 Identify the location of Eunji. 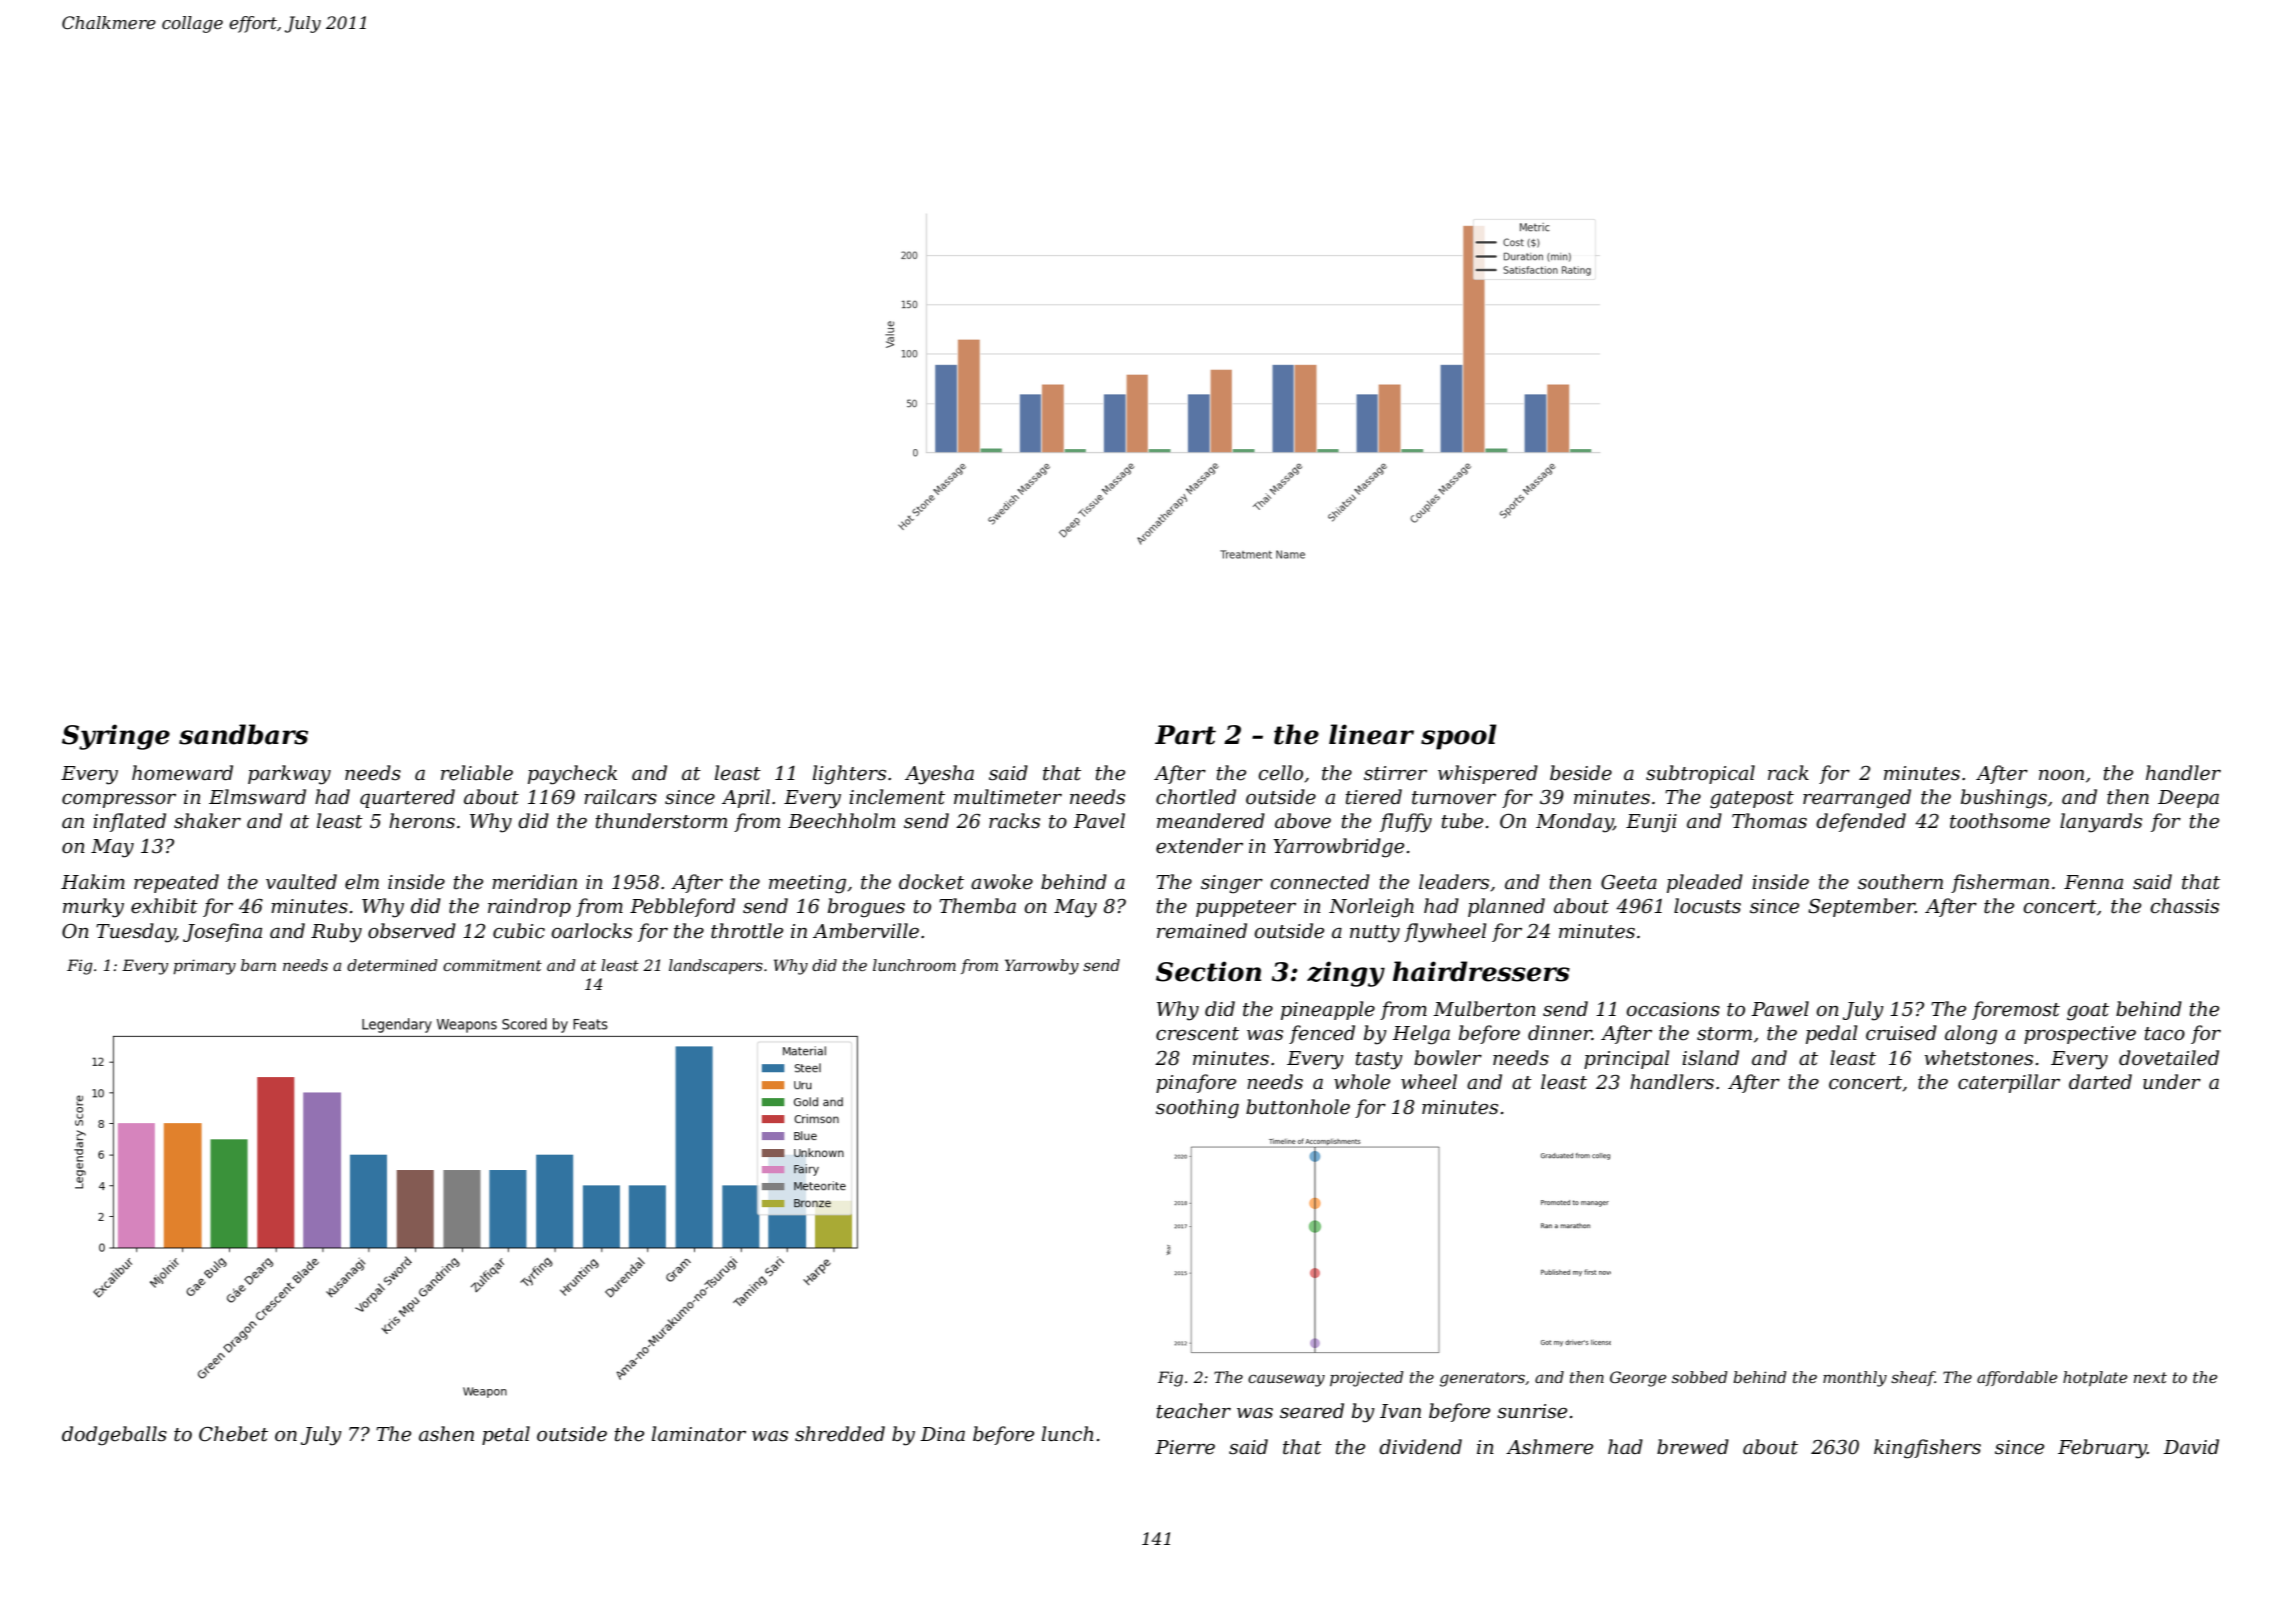
(1651, 823).
